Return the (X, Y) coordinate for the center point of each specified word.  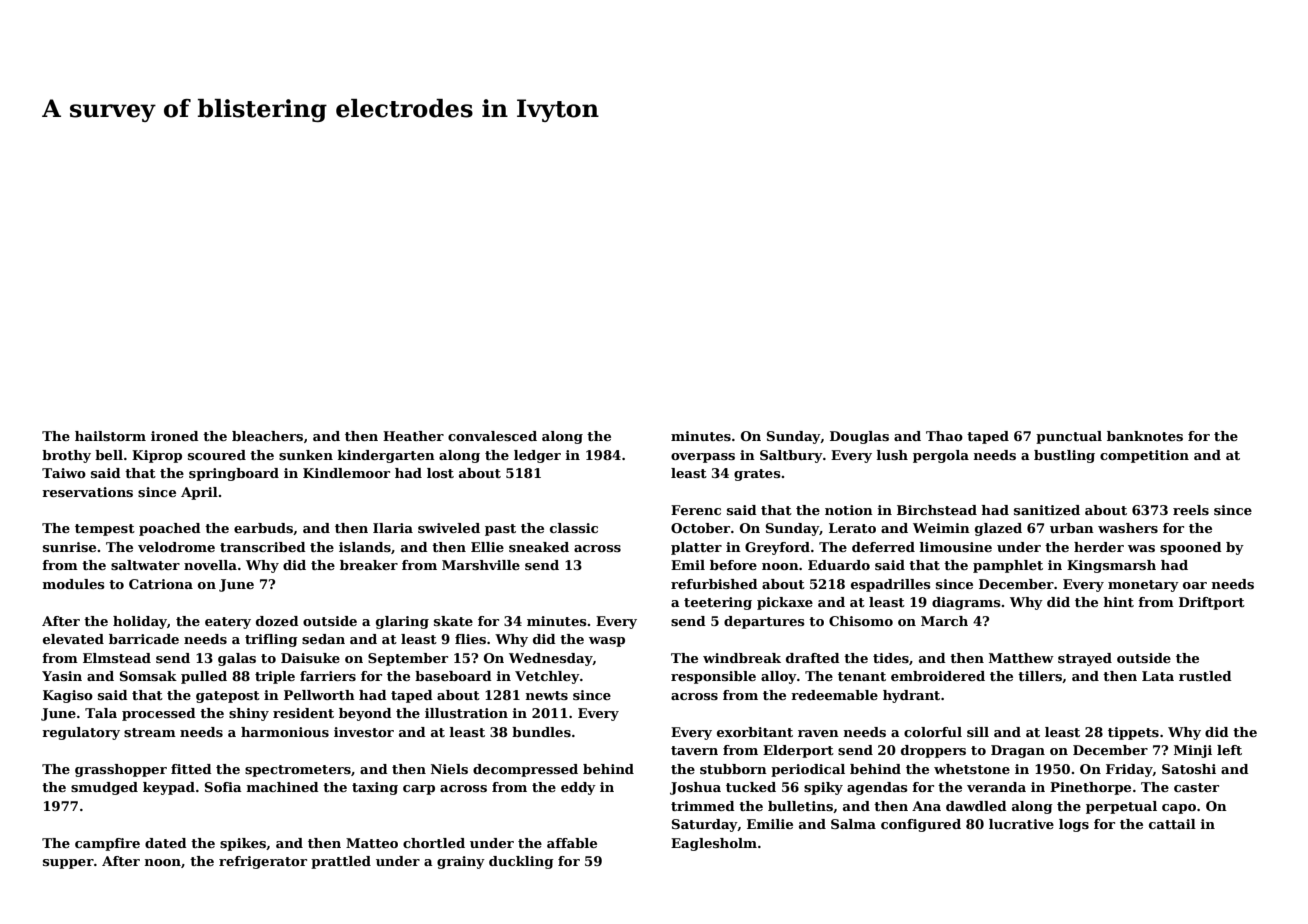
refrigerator (263, 862)
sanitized (1047, 510)
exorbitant (755, 732)
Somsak (148, 676)
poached (170, 529)
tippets (1133, 733)
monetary (1143, 586)
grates (757, 475)
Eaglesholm (714, 844)
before (733, 565)
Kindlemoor (346, 473)
